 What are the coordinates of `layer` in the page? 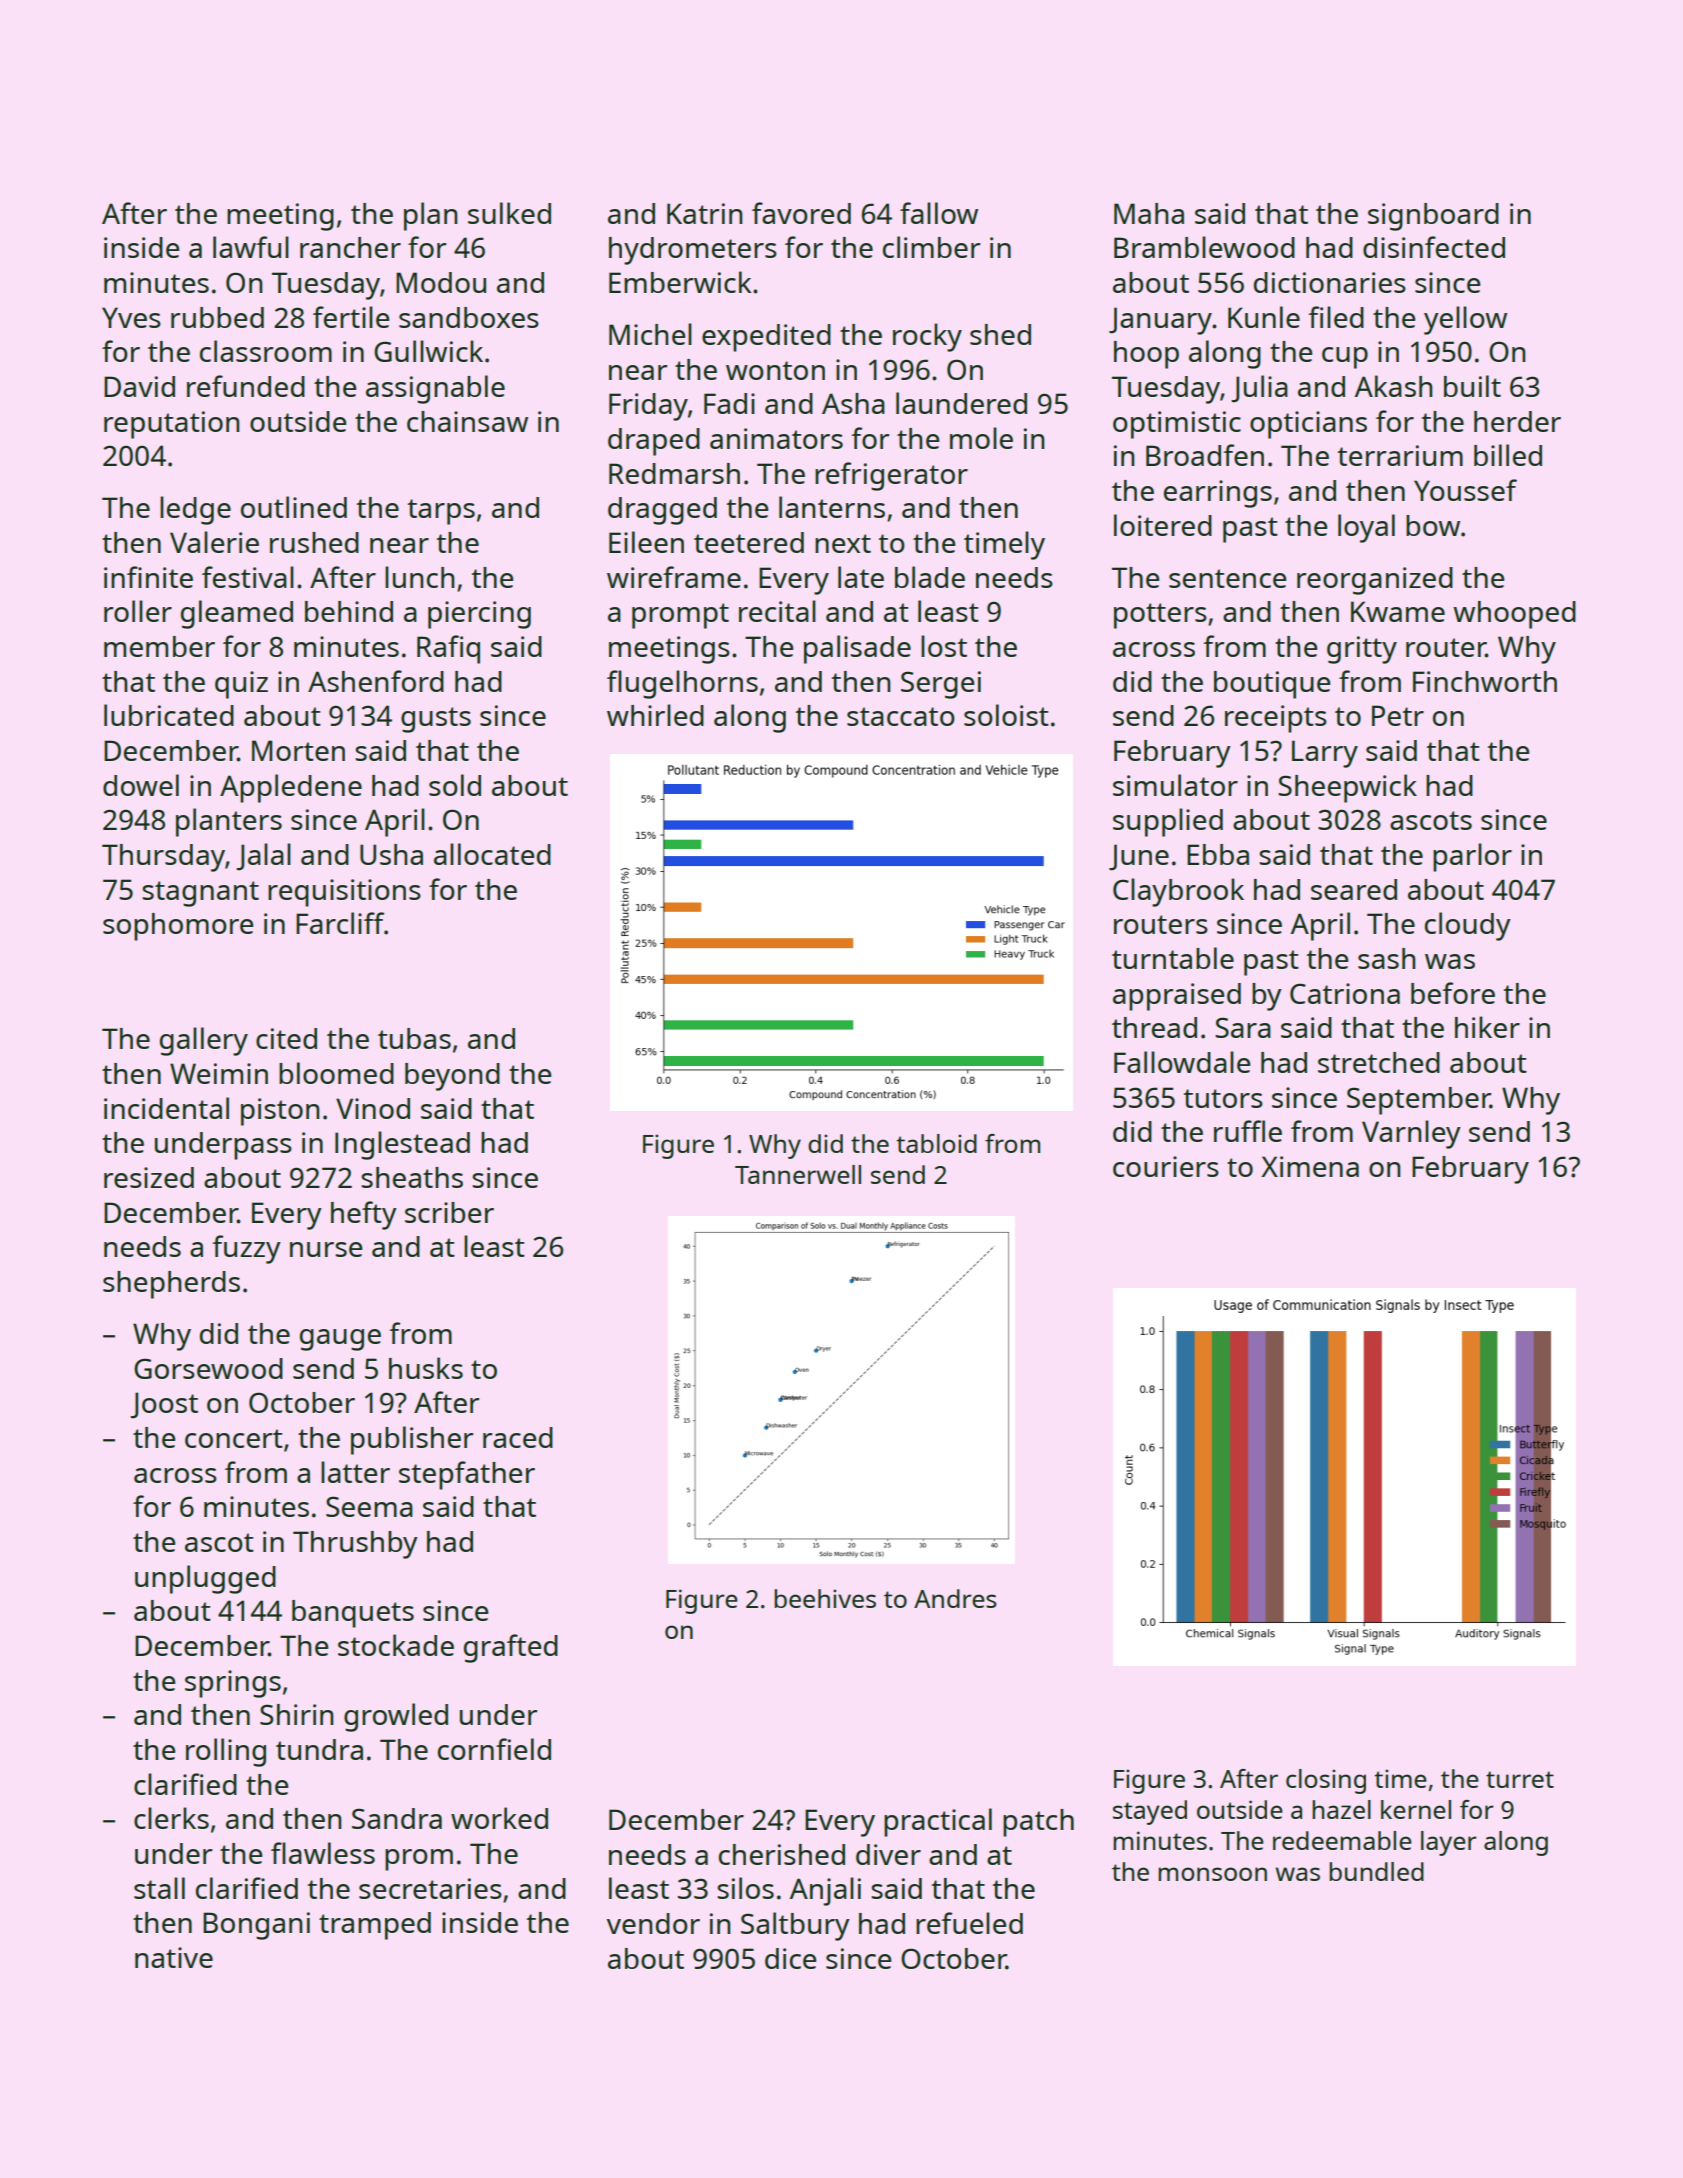 It's located at (1449, 1843).
